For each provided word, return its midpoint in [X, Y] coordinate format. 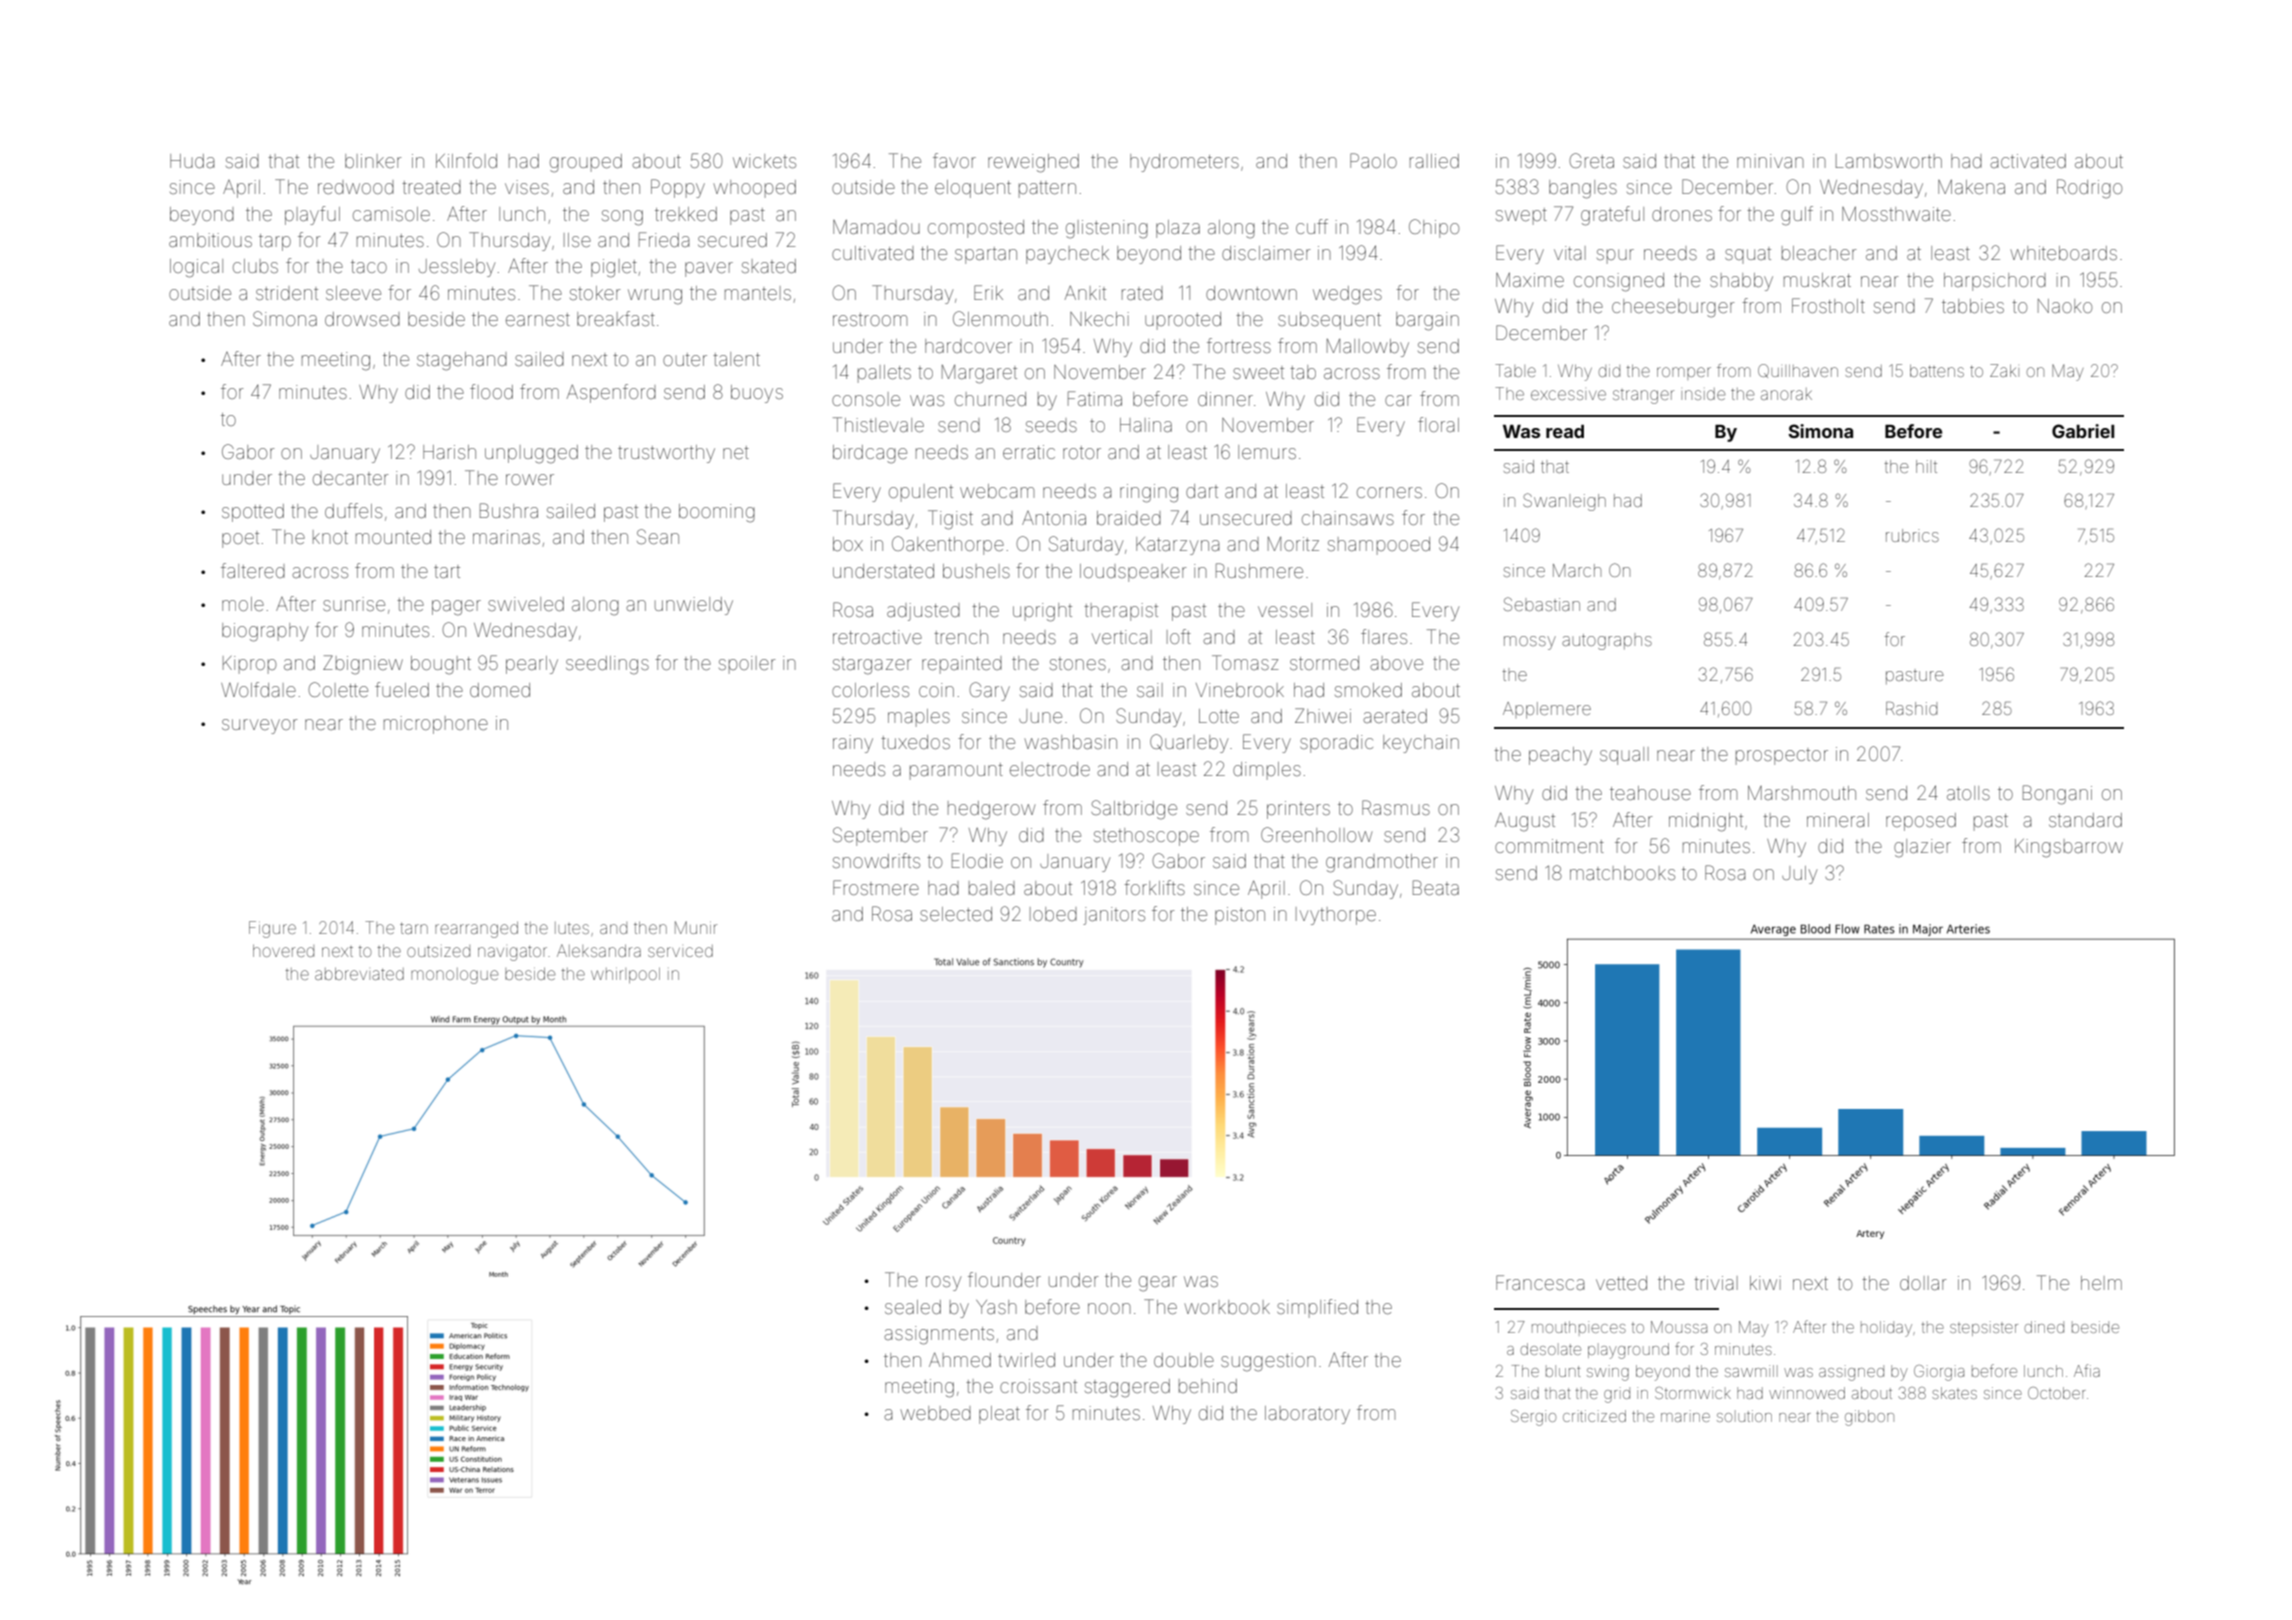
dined [2044, 1327]
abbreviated [359, 974]
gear [1158, 1284]
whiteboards [2064, 253]
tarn [414, 928]
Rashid [1911, 708]
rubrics [1912, 535]
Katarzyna [1177, 546]
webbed [936, 1413]
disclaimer [1266, 253]
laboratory [1307, 1415]
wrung [655, 297]
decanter [351, 478]
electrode [1050, 769]
